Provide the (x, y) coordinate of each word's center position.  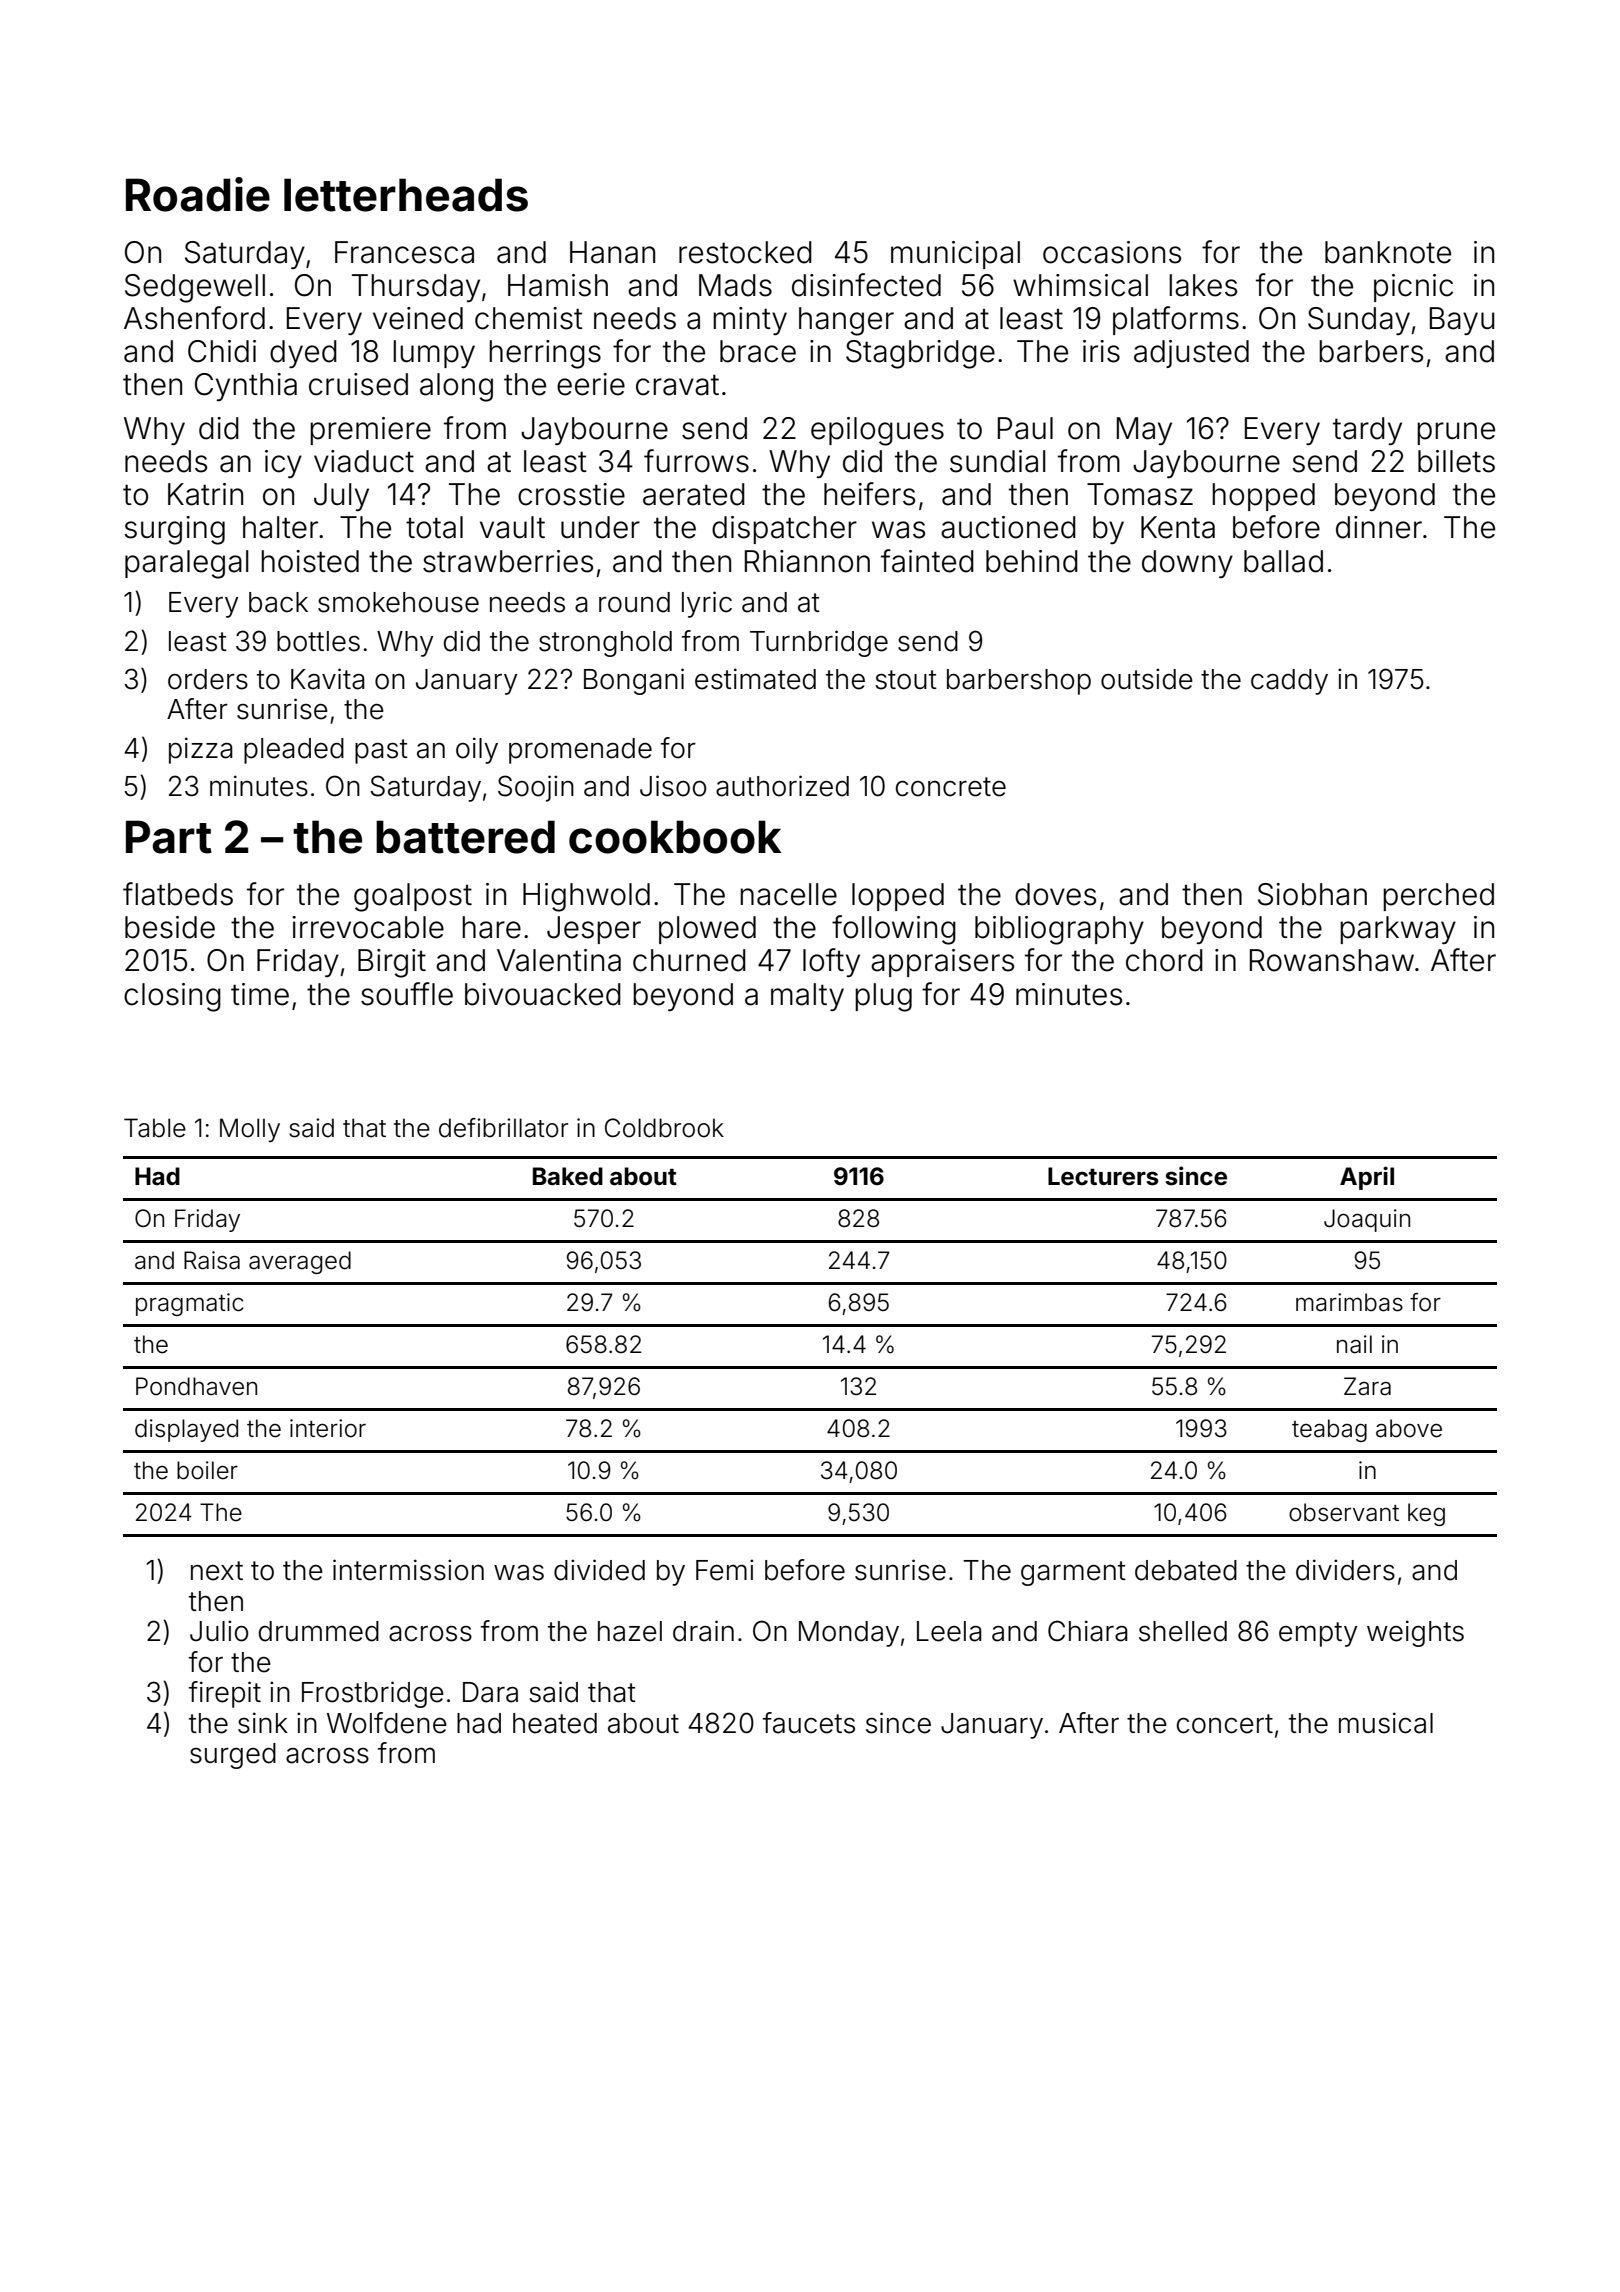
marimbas (1349, 1302)
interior (328, 1428)
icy (283, 464)
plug (883, 997)
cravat (677, 385)
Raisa (212, 1260)
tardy (1367, 431)
